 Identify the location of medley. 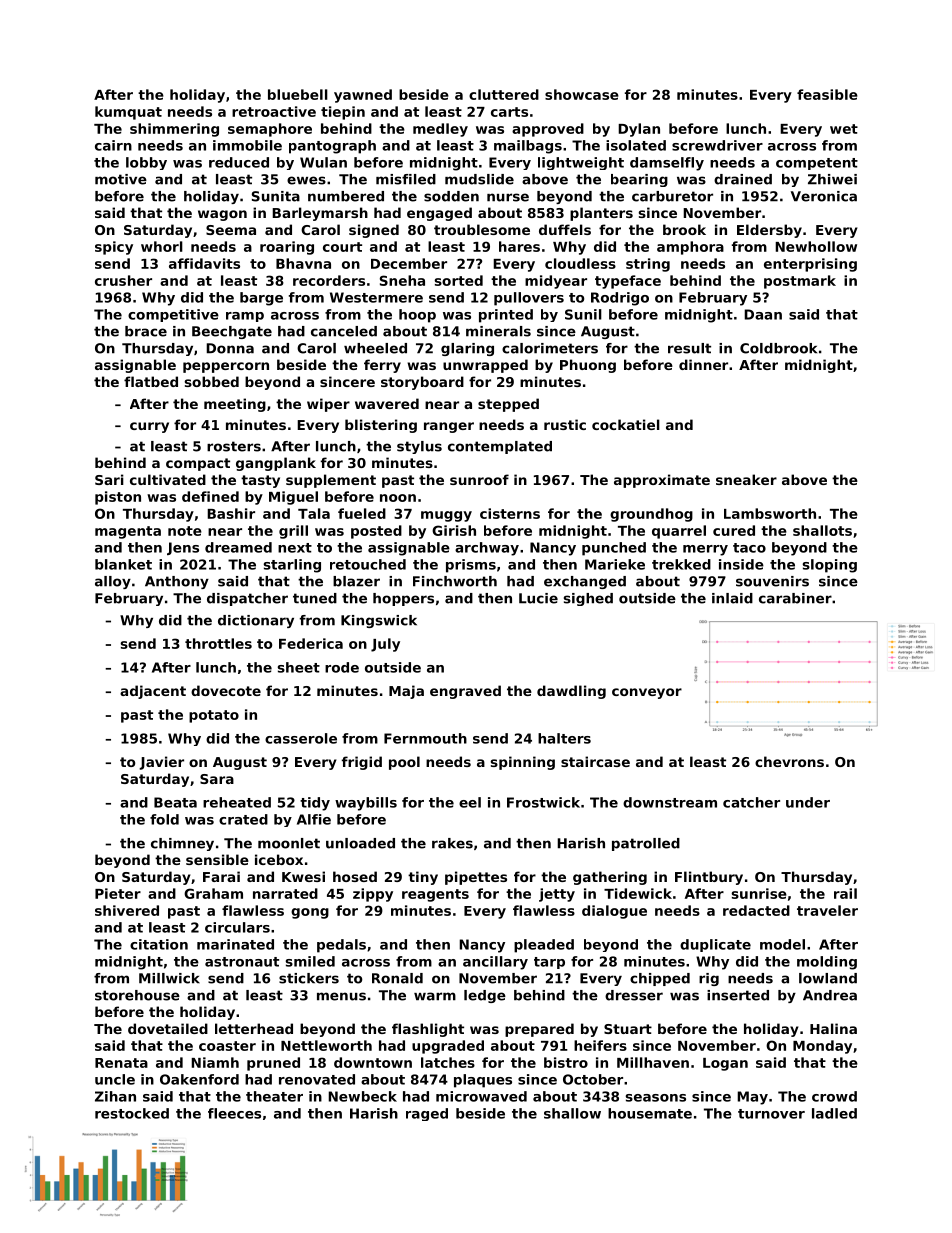
(440, 130).
